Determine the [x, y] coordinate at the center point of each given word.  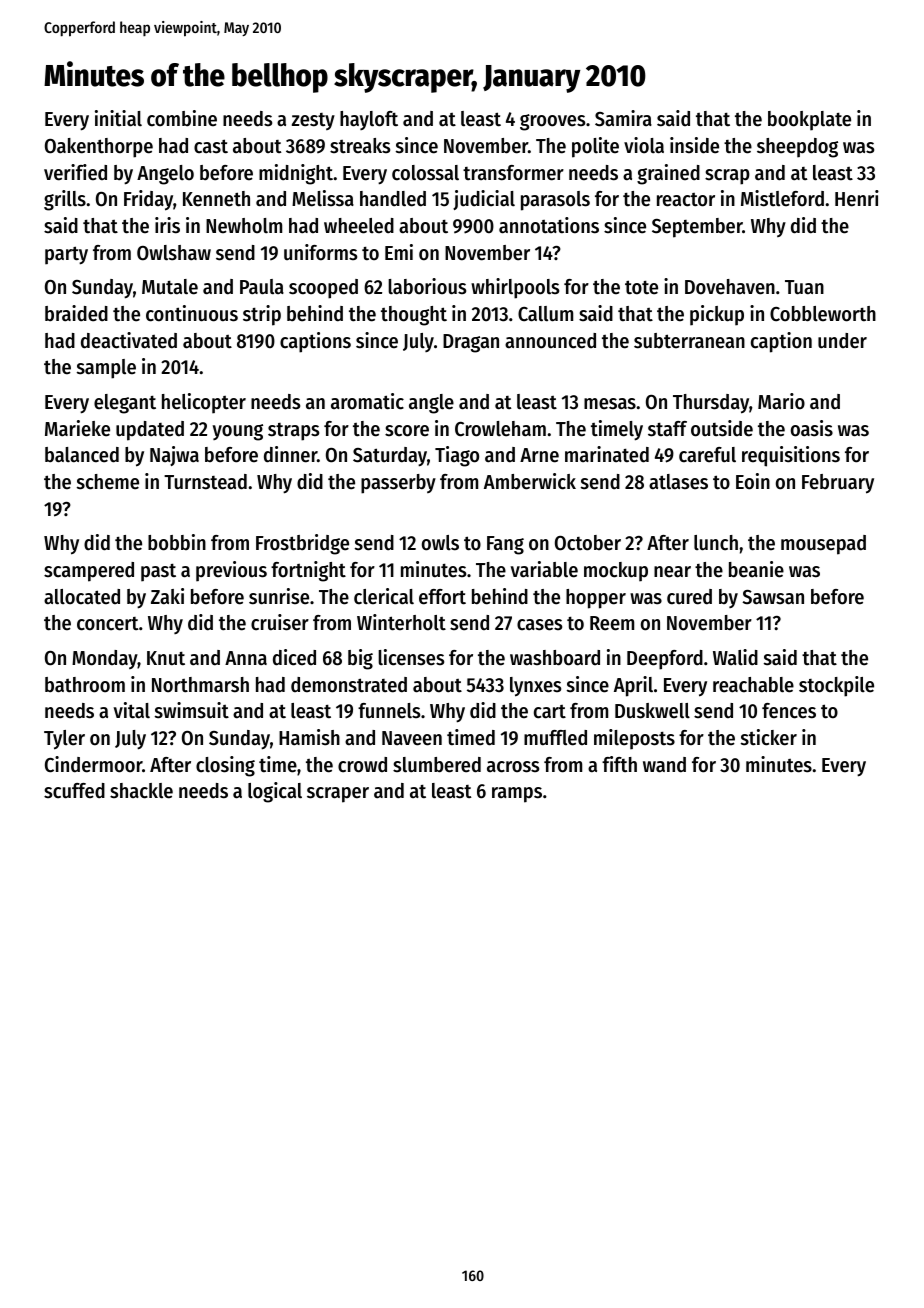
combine [182, 118]
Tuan [804, 287]
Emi [399, 252]
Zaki [167, 596]
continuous [192, 313]
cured [689, 597]
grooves [552, 122]
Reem [612, 623]
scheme [108, 482]
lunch [716, 543]
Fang [505, 545]
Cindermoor [93, 764]
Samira [623, 118]
